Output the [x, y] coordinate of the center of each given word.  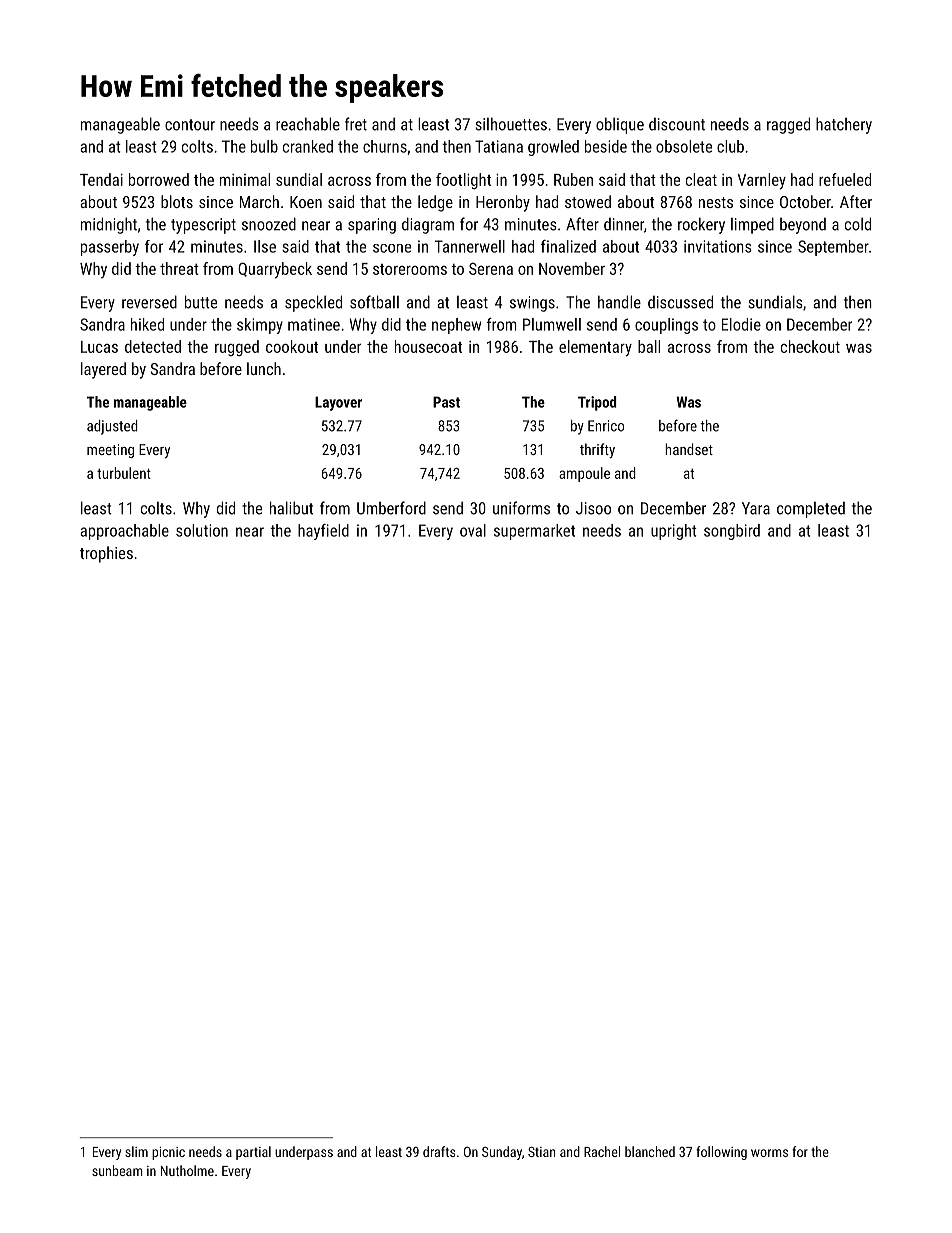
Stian [541, 1151]
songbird [732, 532]
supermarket [534, 532]
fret [356, 124]
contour [190, 125]
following [721, 1153]
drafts [439, 1151]
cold [858, 224]
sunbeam [117, 1170]
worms [769, 1153]
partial [253, 1153]
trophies [106, 554]
